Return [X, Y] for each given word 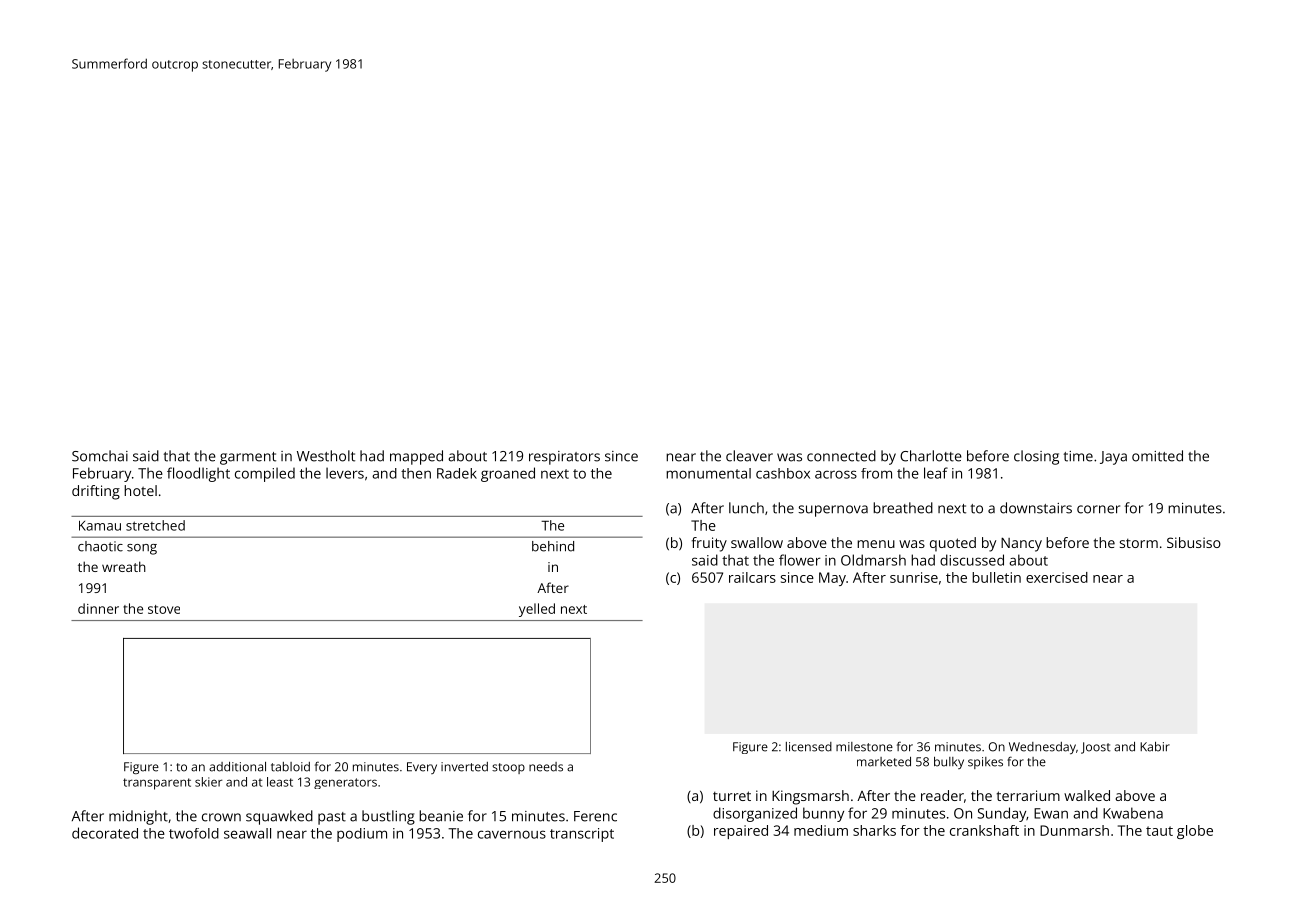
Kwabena [1133, 813]
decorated [105, 833]
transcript [582, 835]
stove [164, 609]
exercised [1057, 577]
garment [248, 458]
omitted [1157, 456]
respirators [564, 458]
